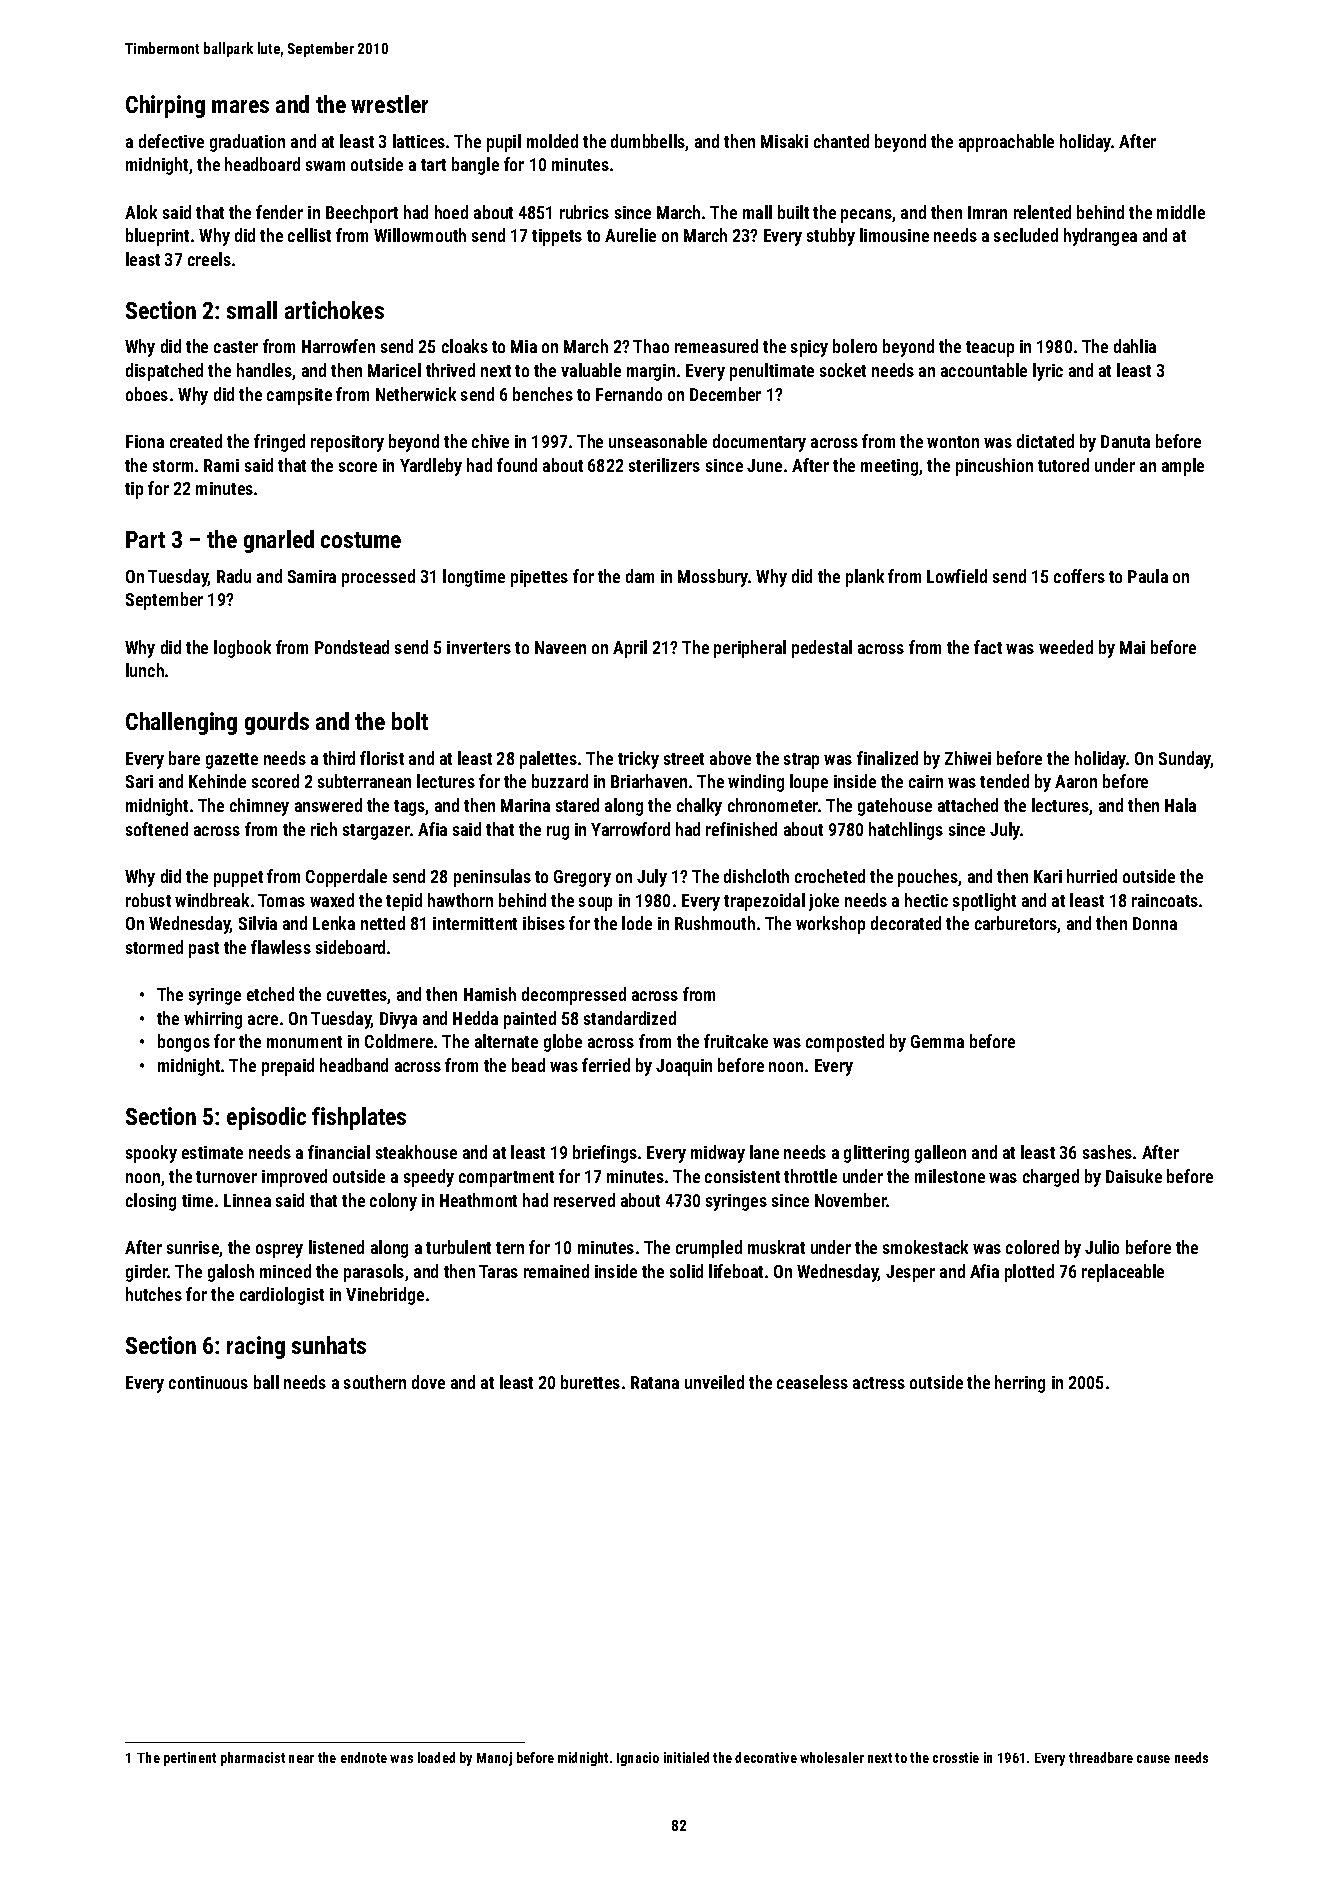 The height and width of the image is (1900, 1343). What do you see at coordinates (956, 1757) in the image?
I see `crosstie` at bounding box center [956, 1757].
